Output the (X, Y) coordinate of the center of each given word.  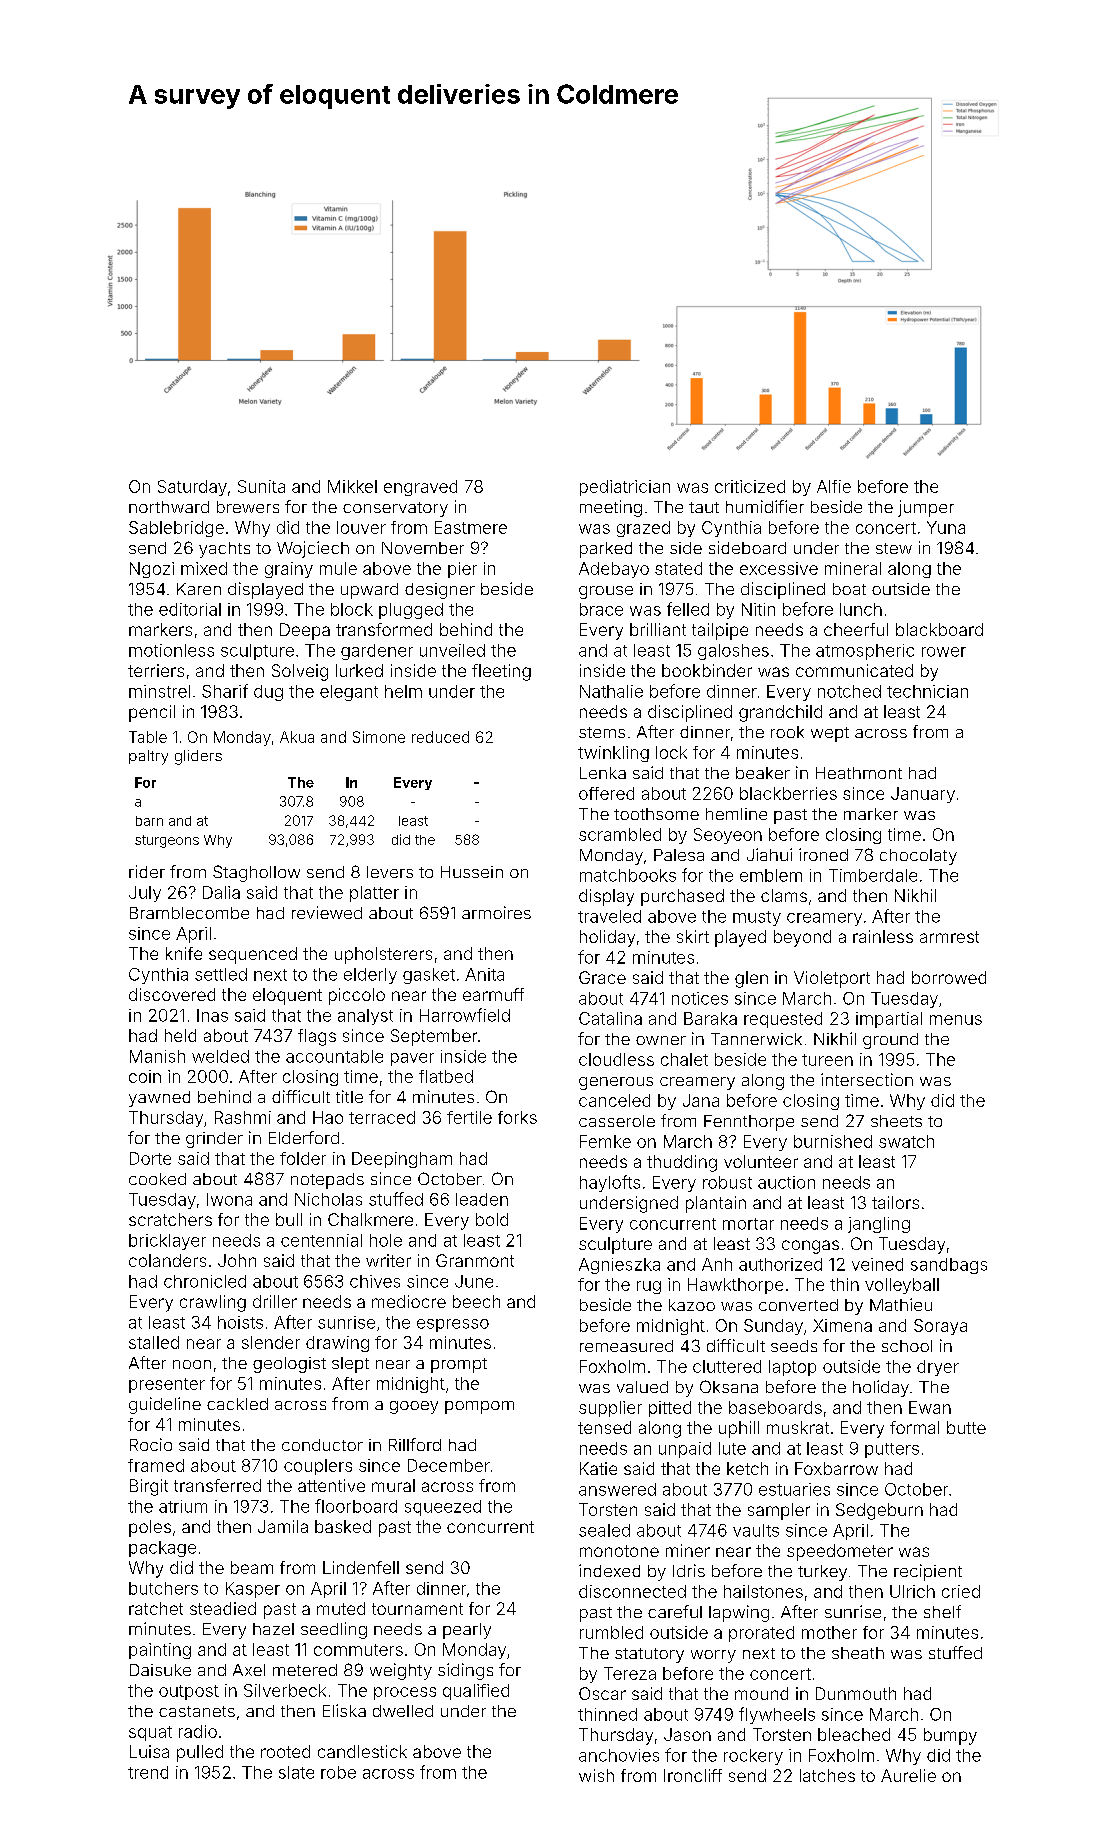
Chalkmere (370, 1219)
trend (148, 1772)
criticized (750, 486)
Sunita (261, 486)
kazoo (692, 1305)
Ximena (842, 1325)
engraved (420, 488)
